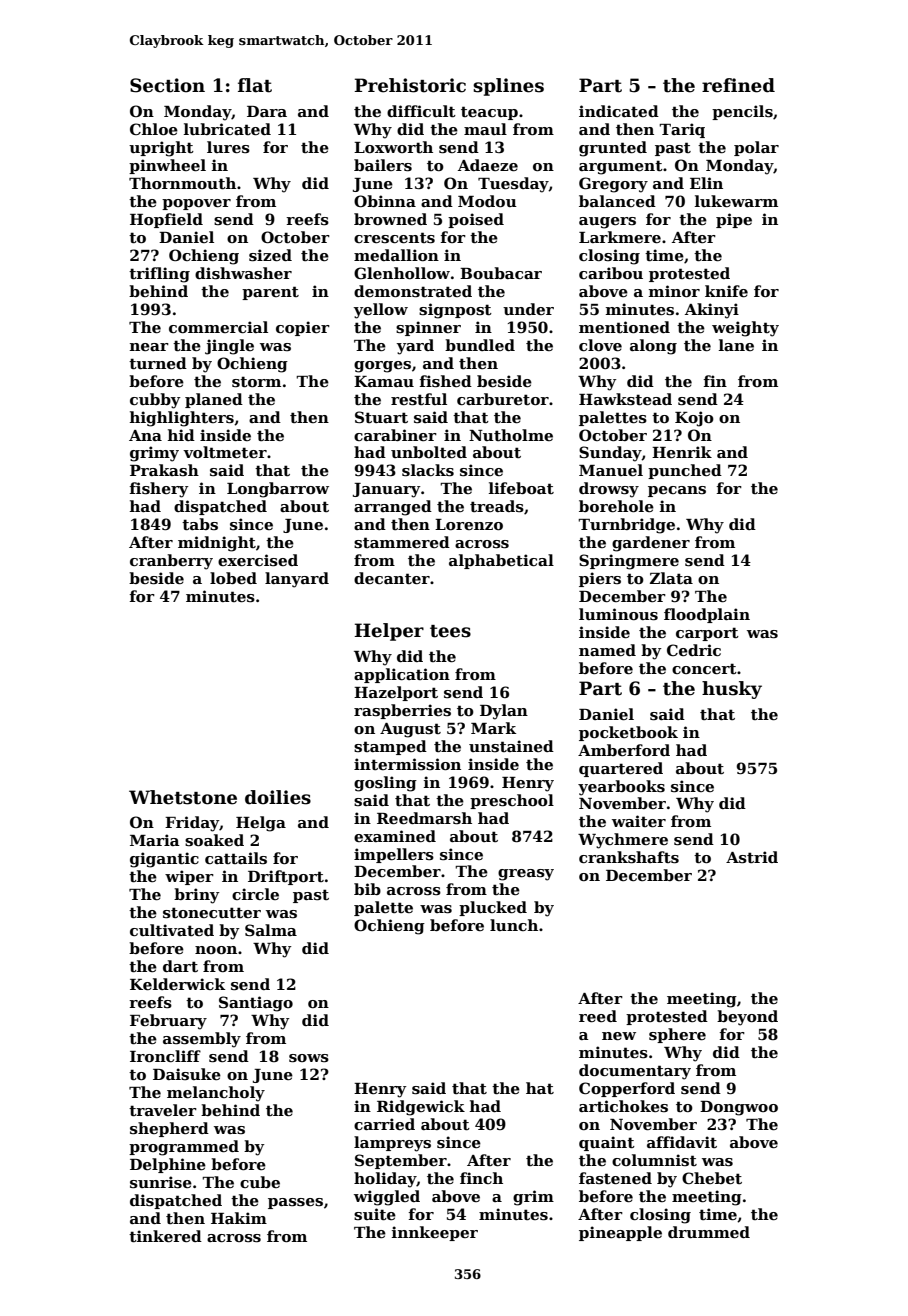 The image size is (908, 1316). Describe the element at coordinates (450, 631) in the screenshot. I see `tees` at that location.
